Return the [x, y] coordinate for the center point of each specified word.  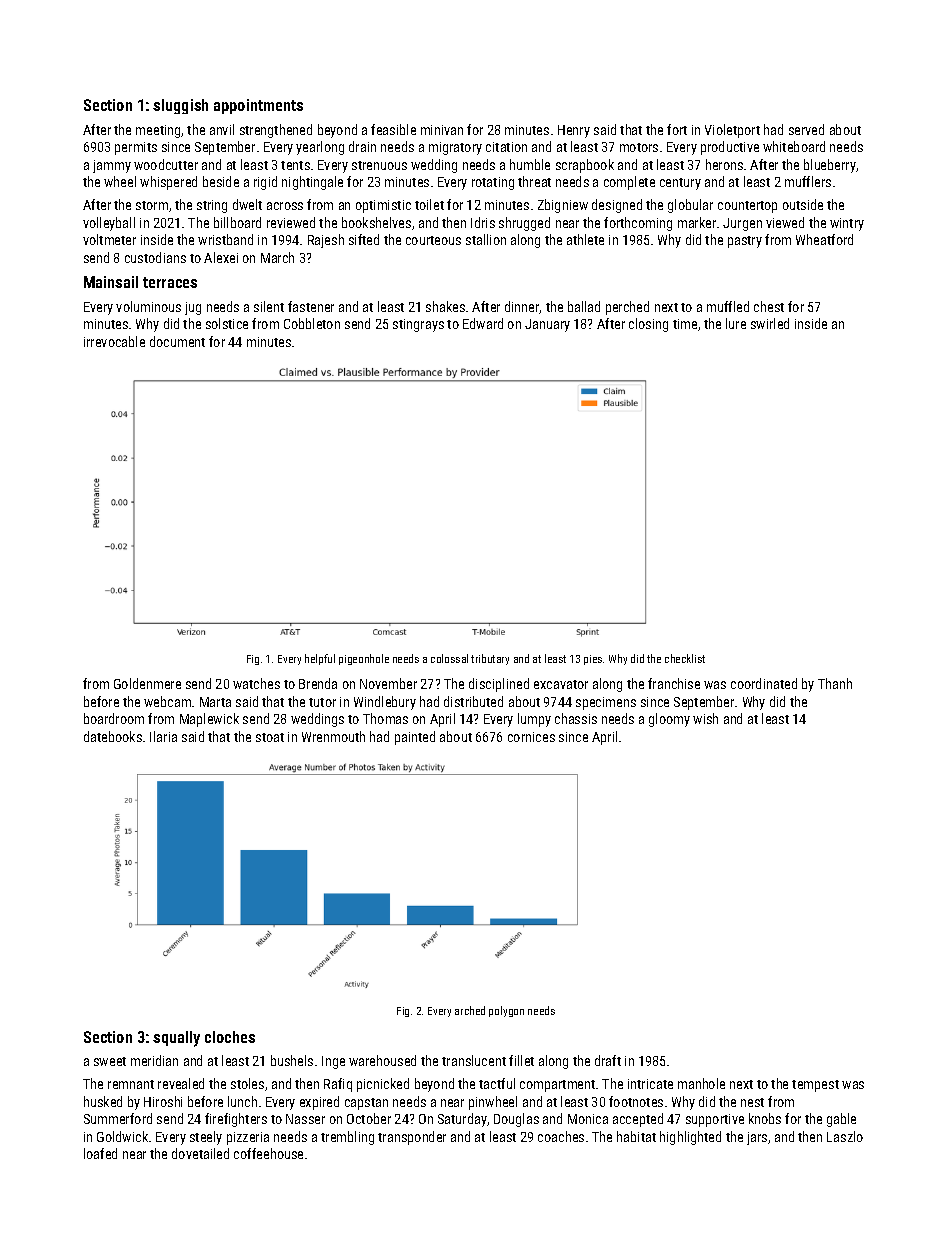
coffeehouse [268, 1153]
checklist [685, 658]
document [177, 341]
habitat [636, 1136]
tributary [490, 659]
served [806, 129]
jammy [112, 166]
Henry [574, 131]
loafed [100, 1153]
